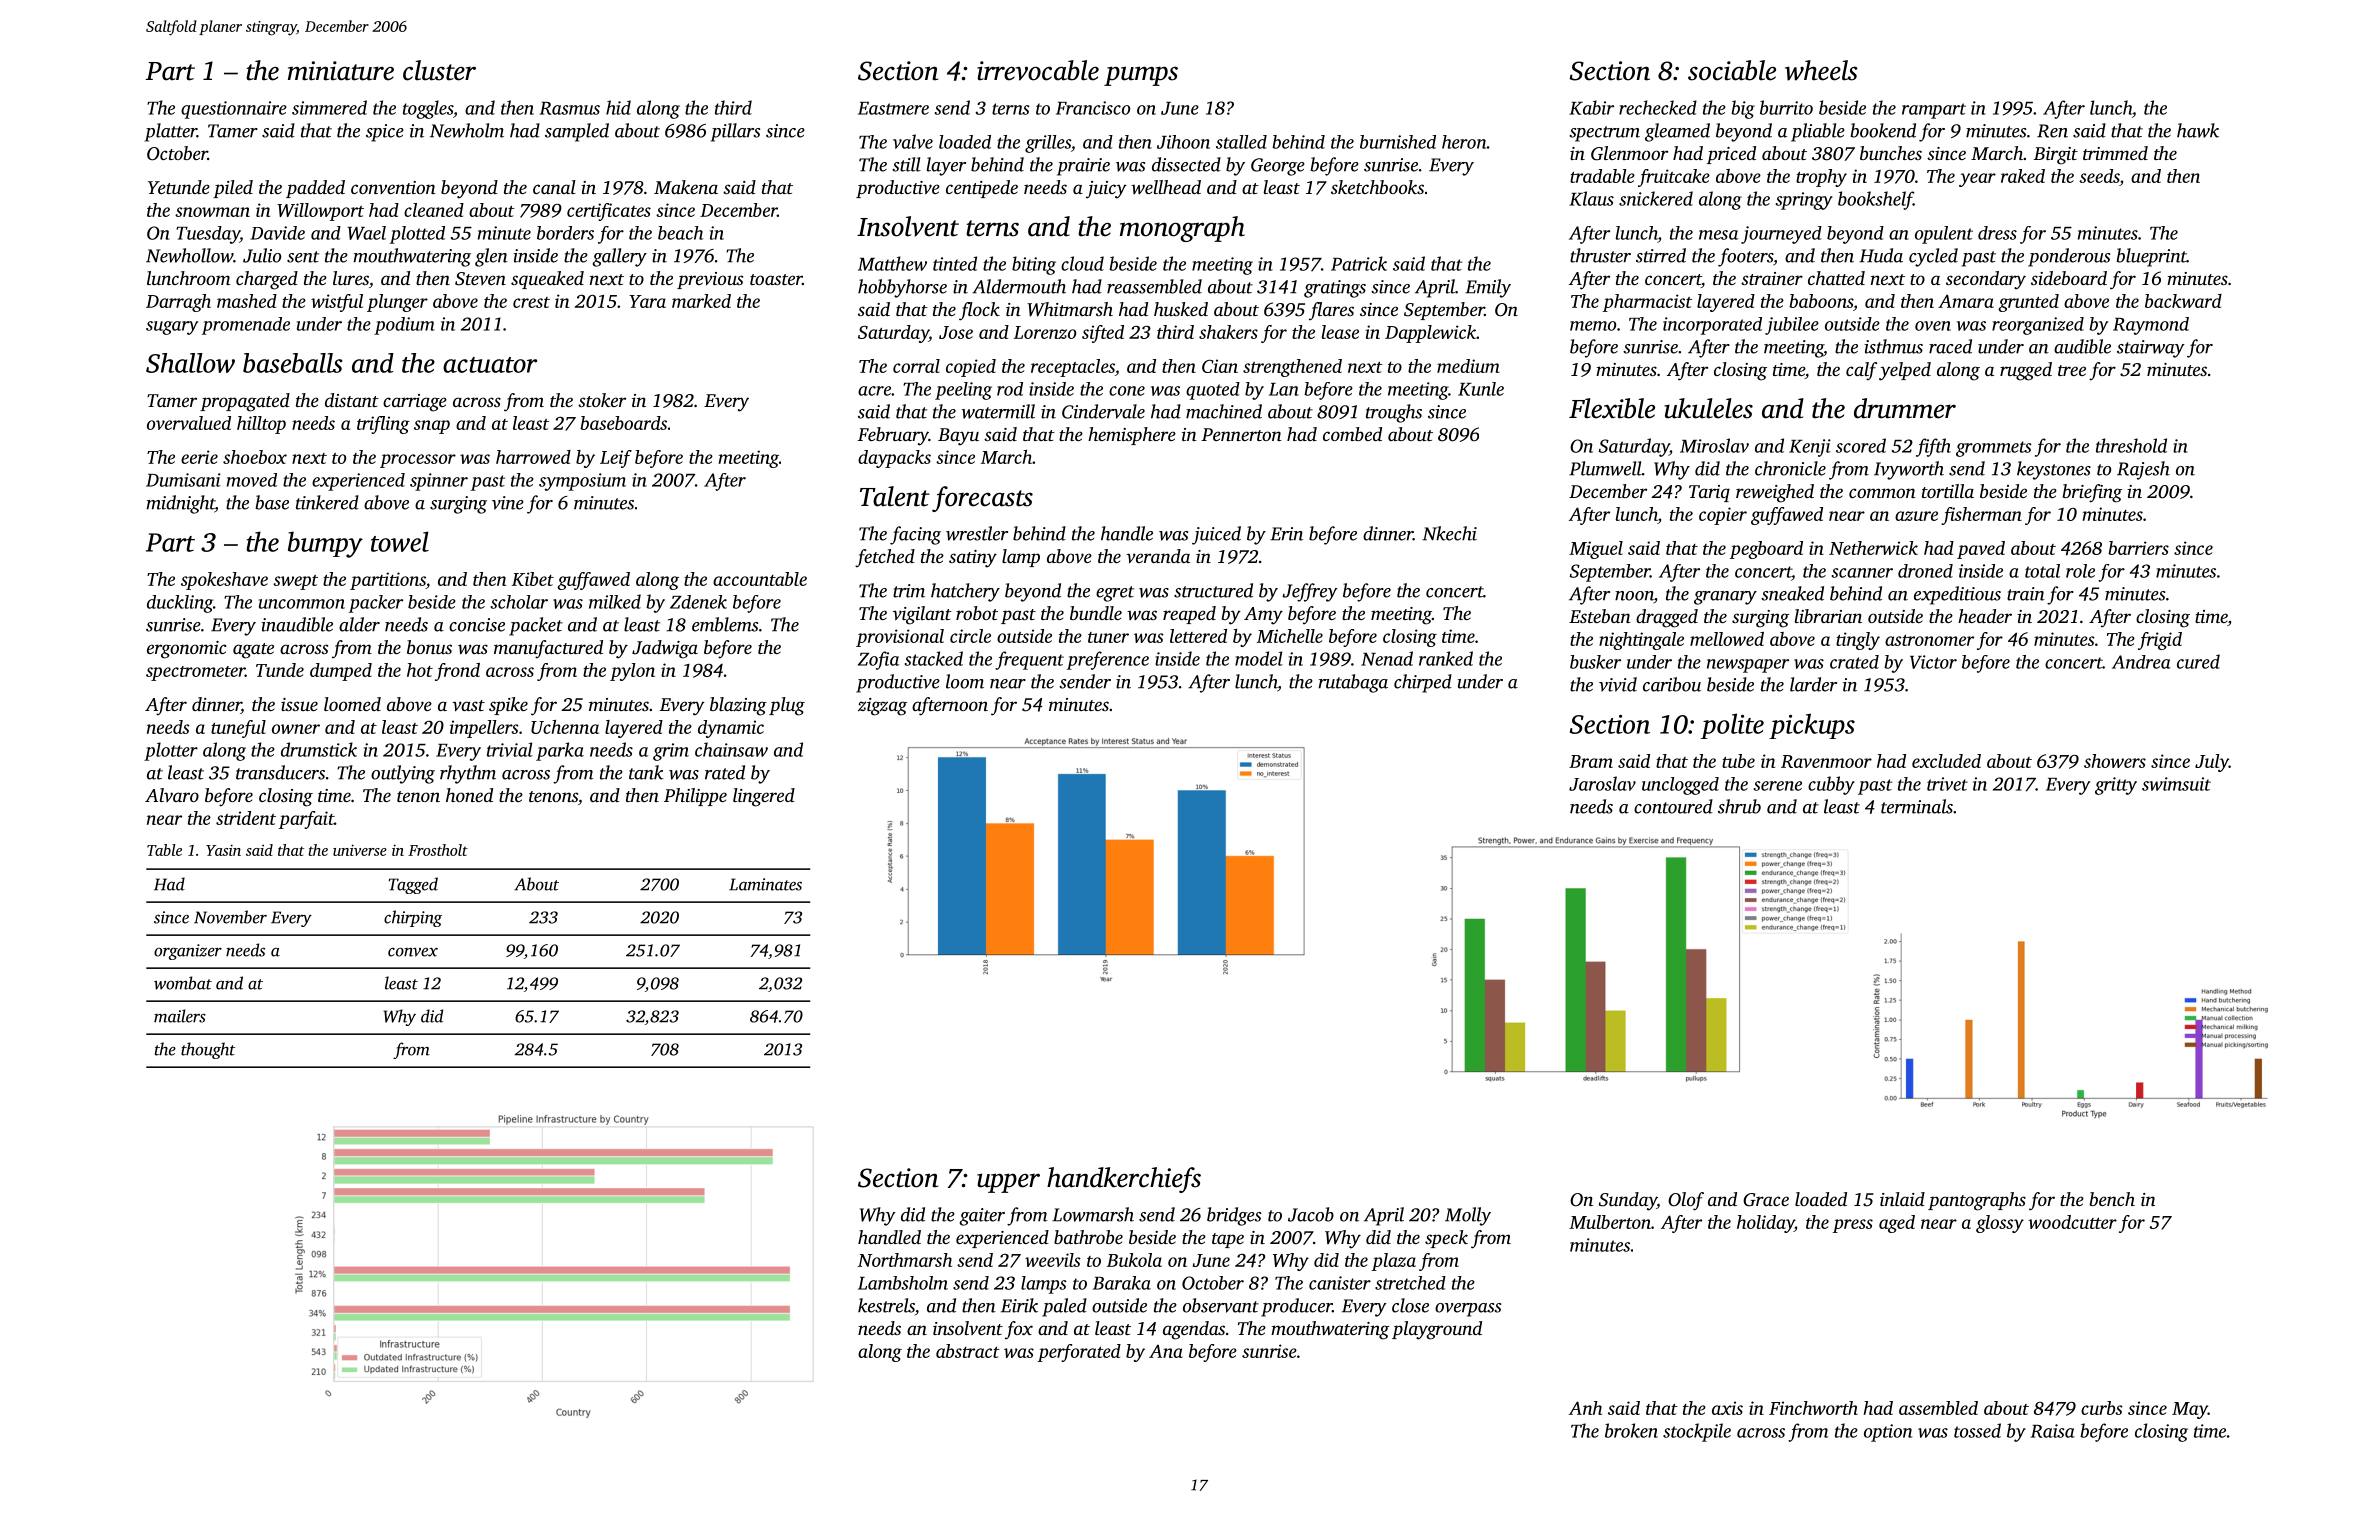 Image resolution: width=2380 pixels, height=1540 pixels. I want to click on rutabaga, so click(1353, 683).
